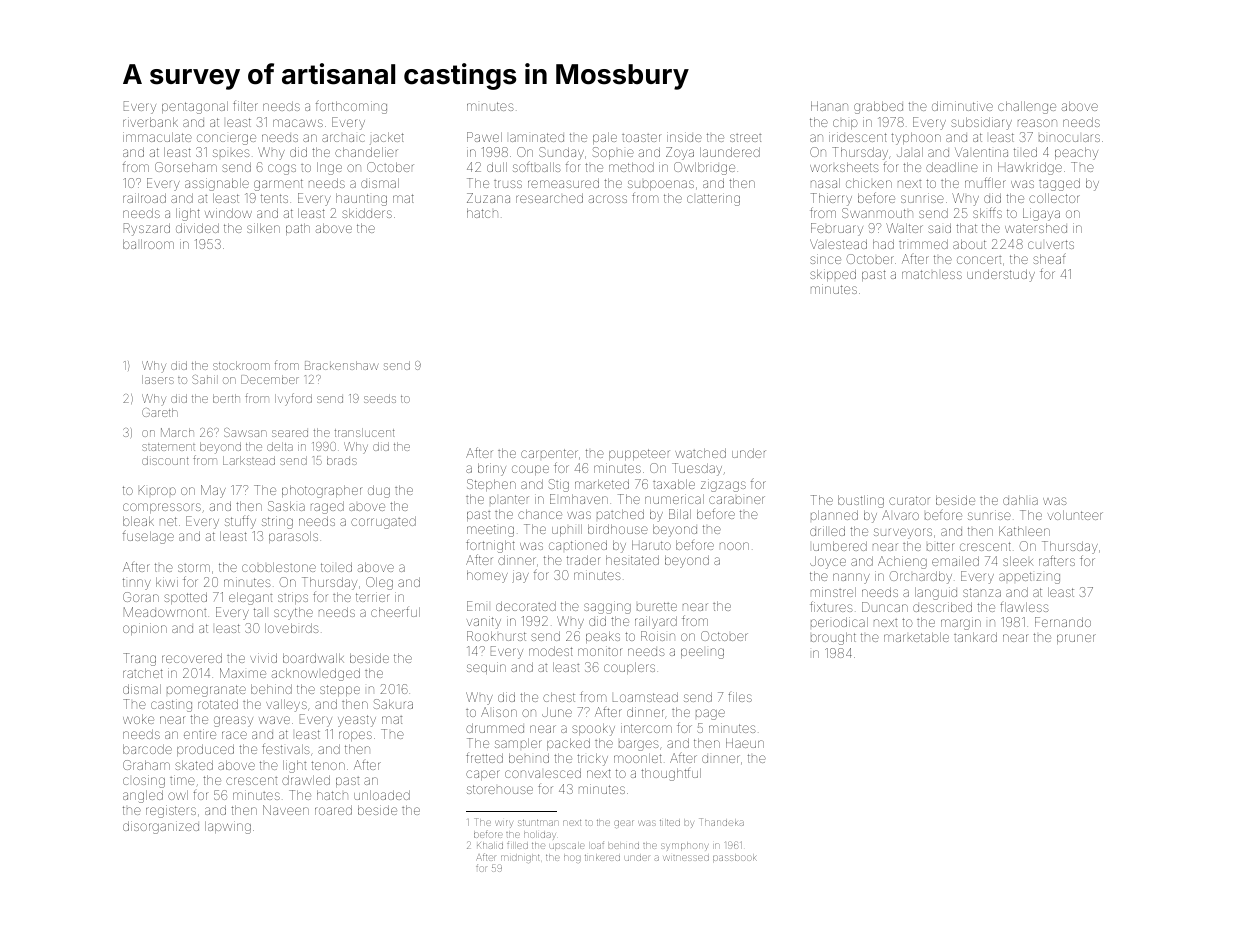  I want to click on forthcoming, so click(351, 107).
